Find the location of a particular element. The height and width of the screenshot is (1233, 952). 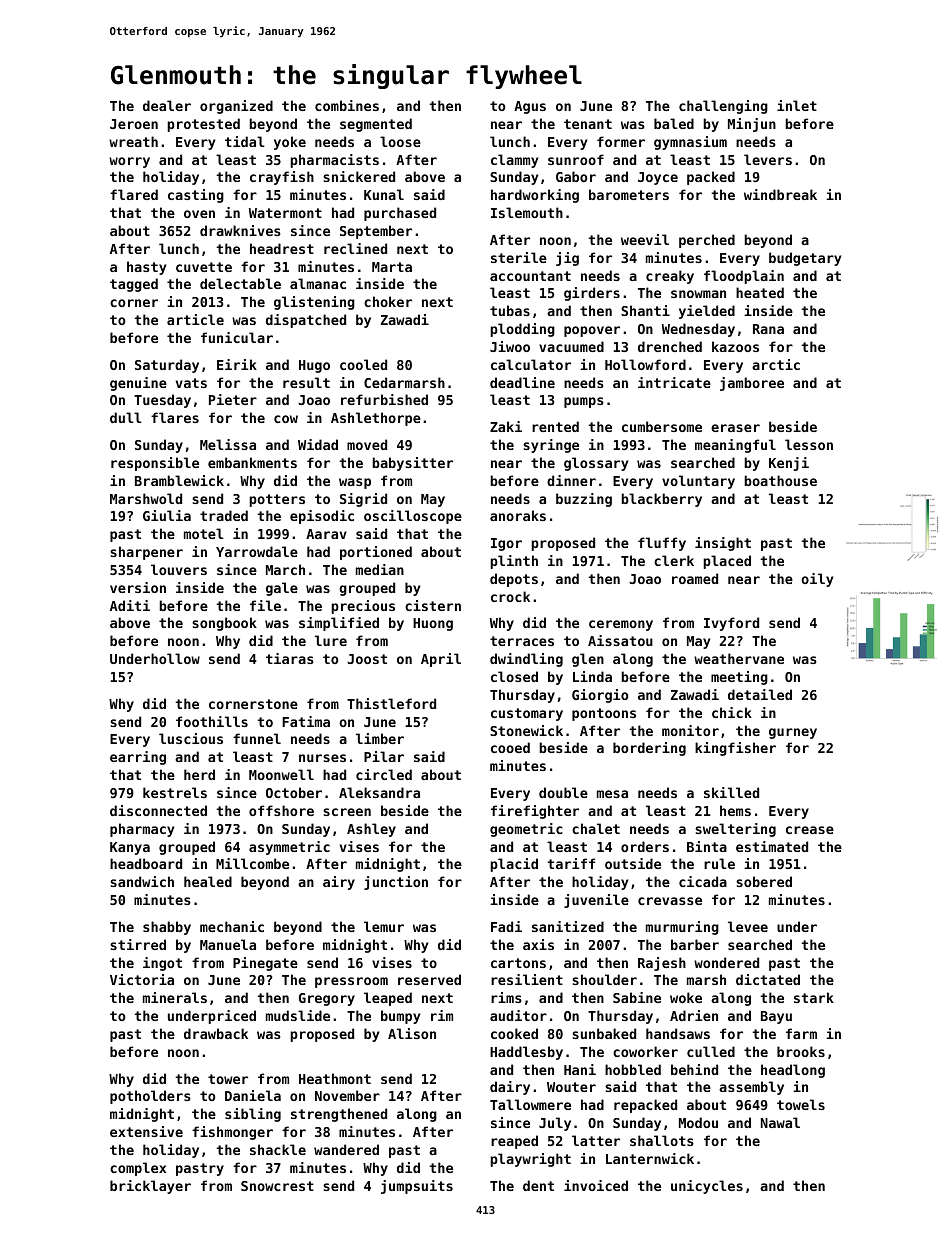

perched is located at coordinates (707, 241).
